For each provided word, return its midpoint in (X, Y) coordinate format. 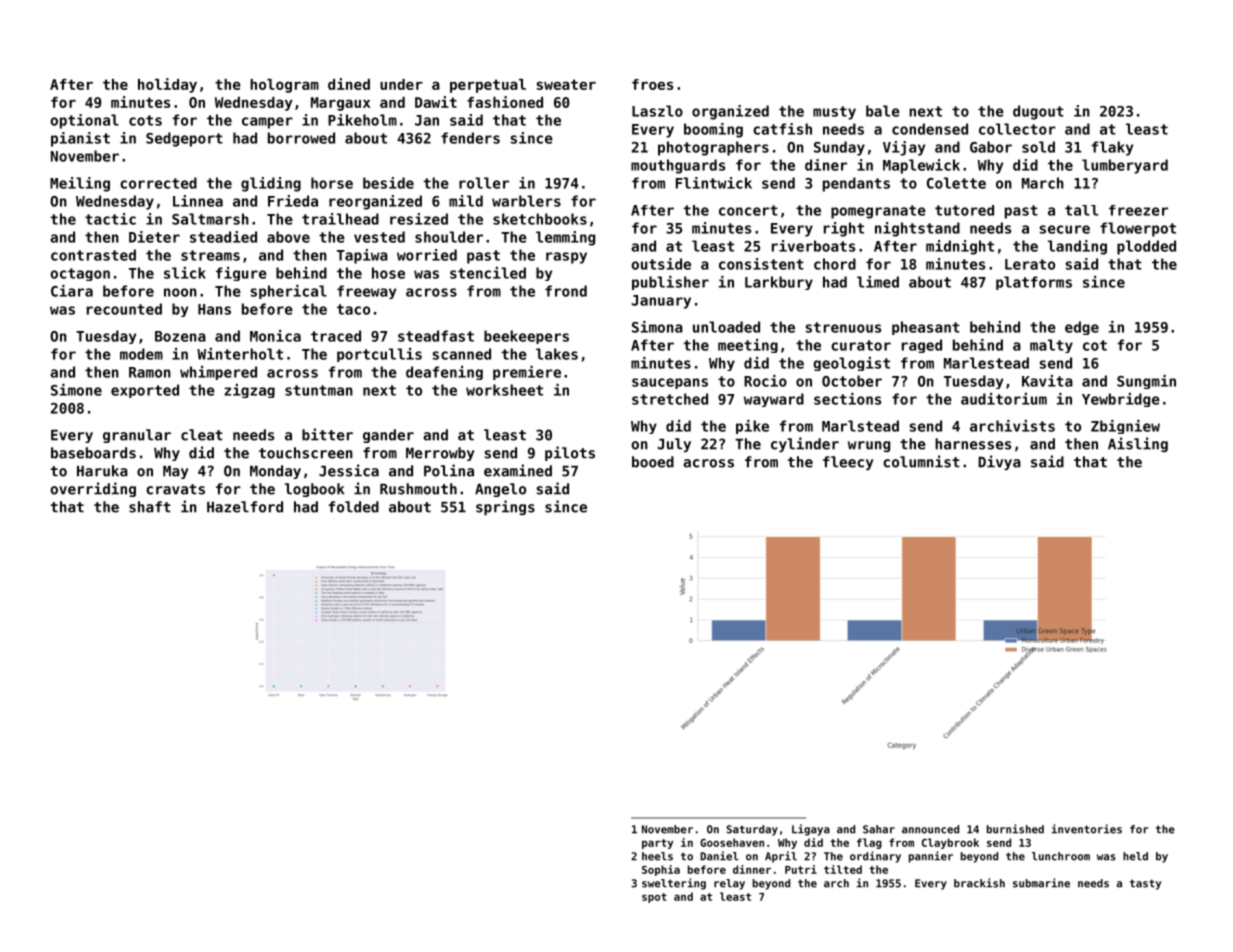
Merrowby (440, 454)
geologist (851, 364)
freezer (1138, 210)
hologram (284, 86)
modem (141, 354)
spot (654, 898)
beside (388, 183)
